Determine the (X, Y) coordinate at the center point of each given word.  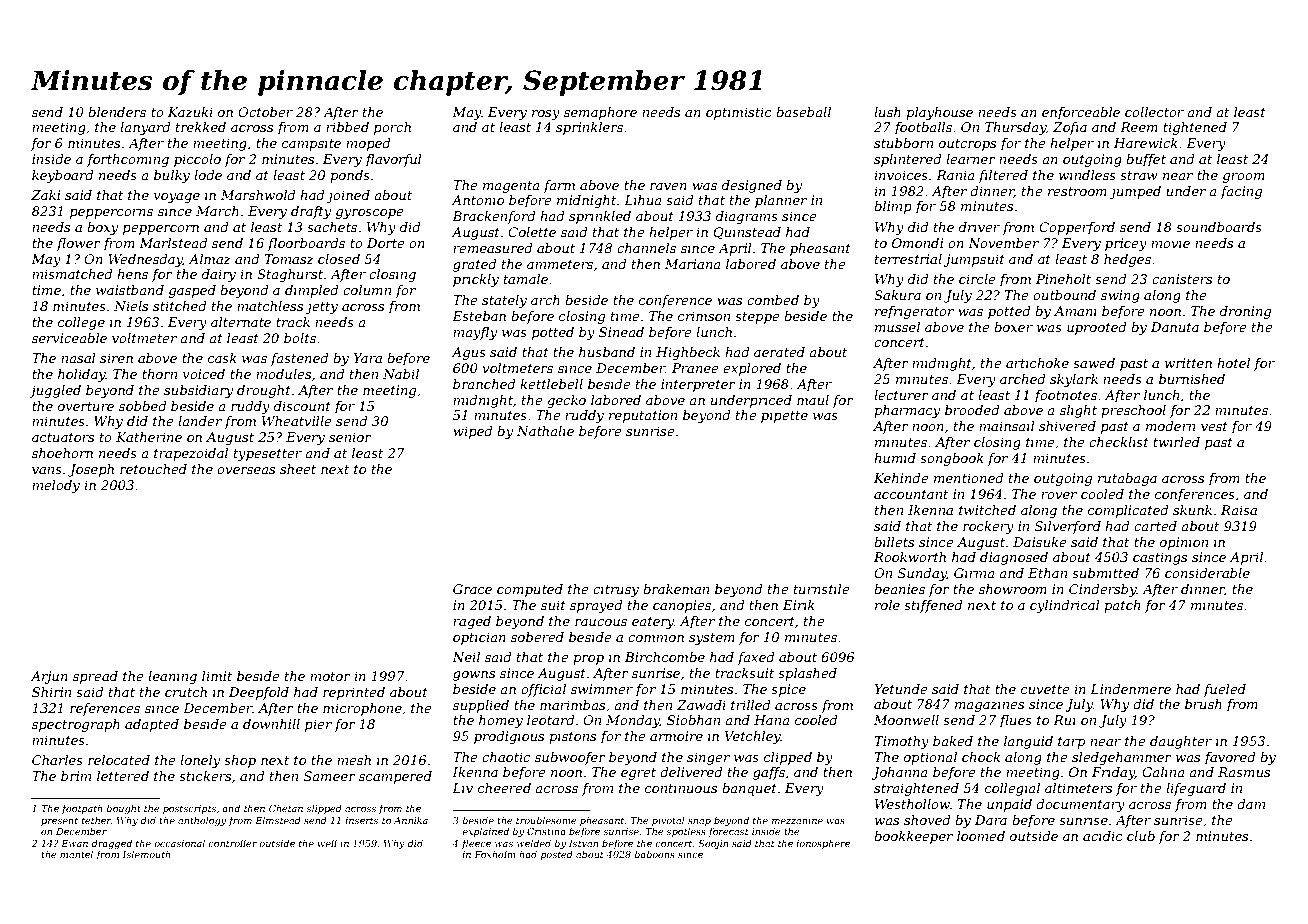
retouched (153, 469)
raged (472, 622)
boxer (1013, 327)
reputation (643, 416)
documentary (1080, 805)
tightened (1195, 128)
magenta (511, 187)
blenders (117, 112)
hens (132, 274)
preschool (1133, 411)
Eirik (799, 605)
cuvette (1045, 689)
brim (76, 776)
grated (474, 265)
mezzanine (797, 820)
